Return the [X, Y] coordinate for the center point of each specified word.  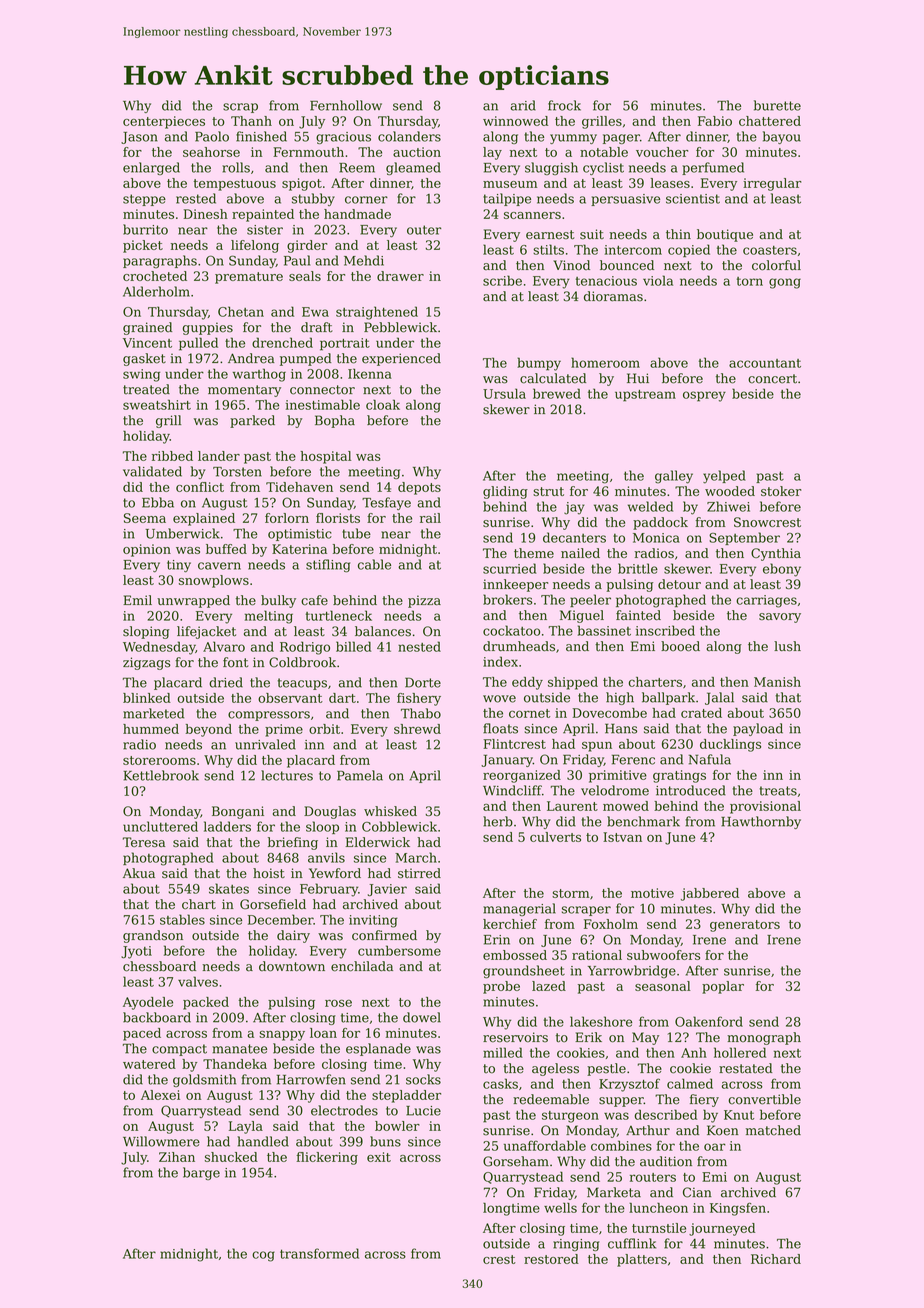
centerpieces [164, 122]
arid [523, 105]
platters [642, 1260]
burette [777, 105]
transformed [319, 1253]
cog [263, 1256]
